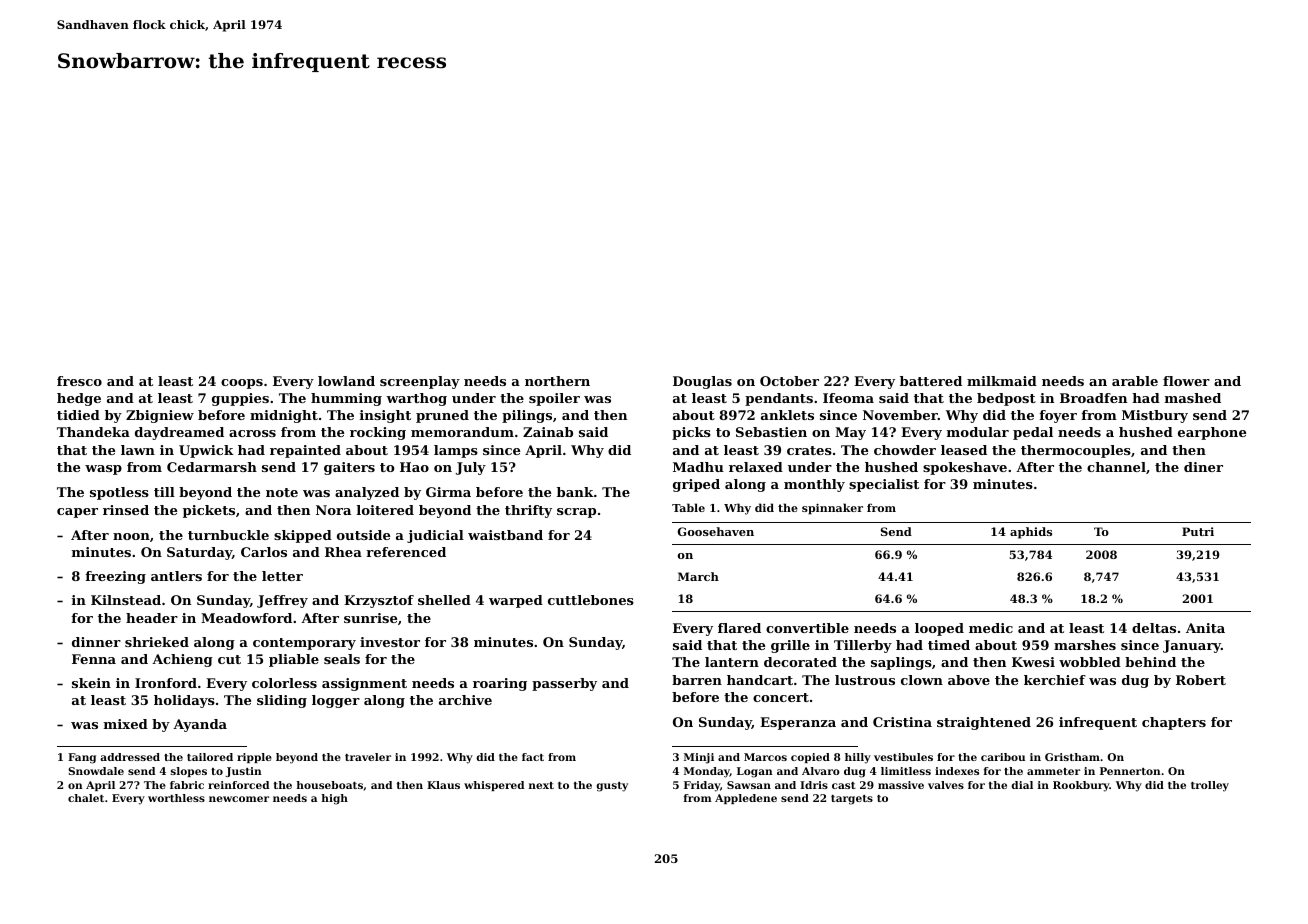  Describe the element at coordinates (739, 628) in the document. I see `flared` at that location.
